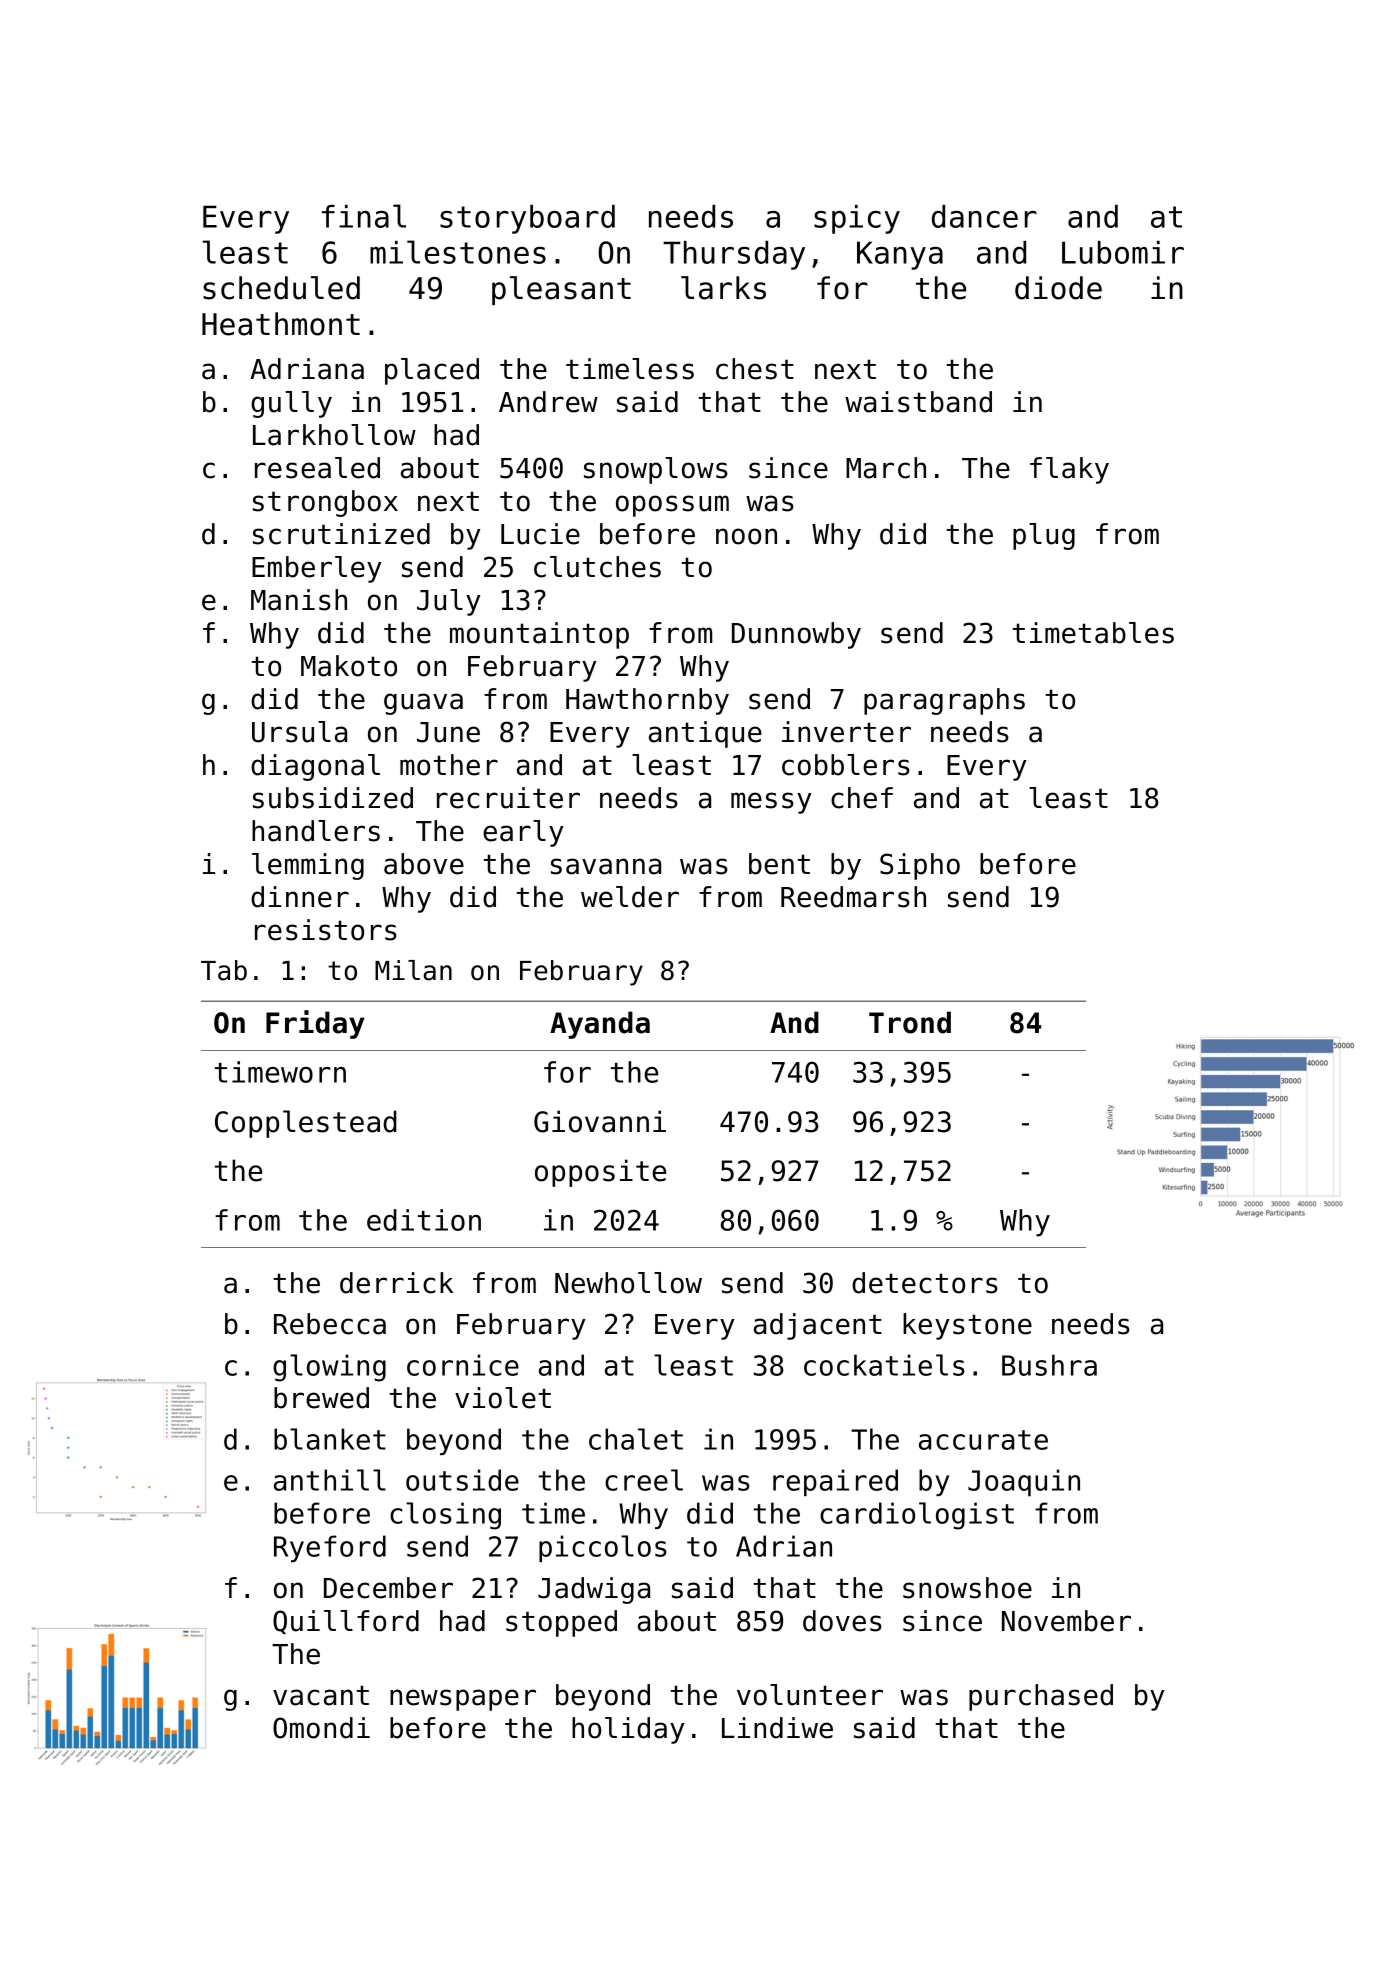 This page has height=1969, width=1386. I want to click on snowshoe, so click(967, 1588).
